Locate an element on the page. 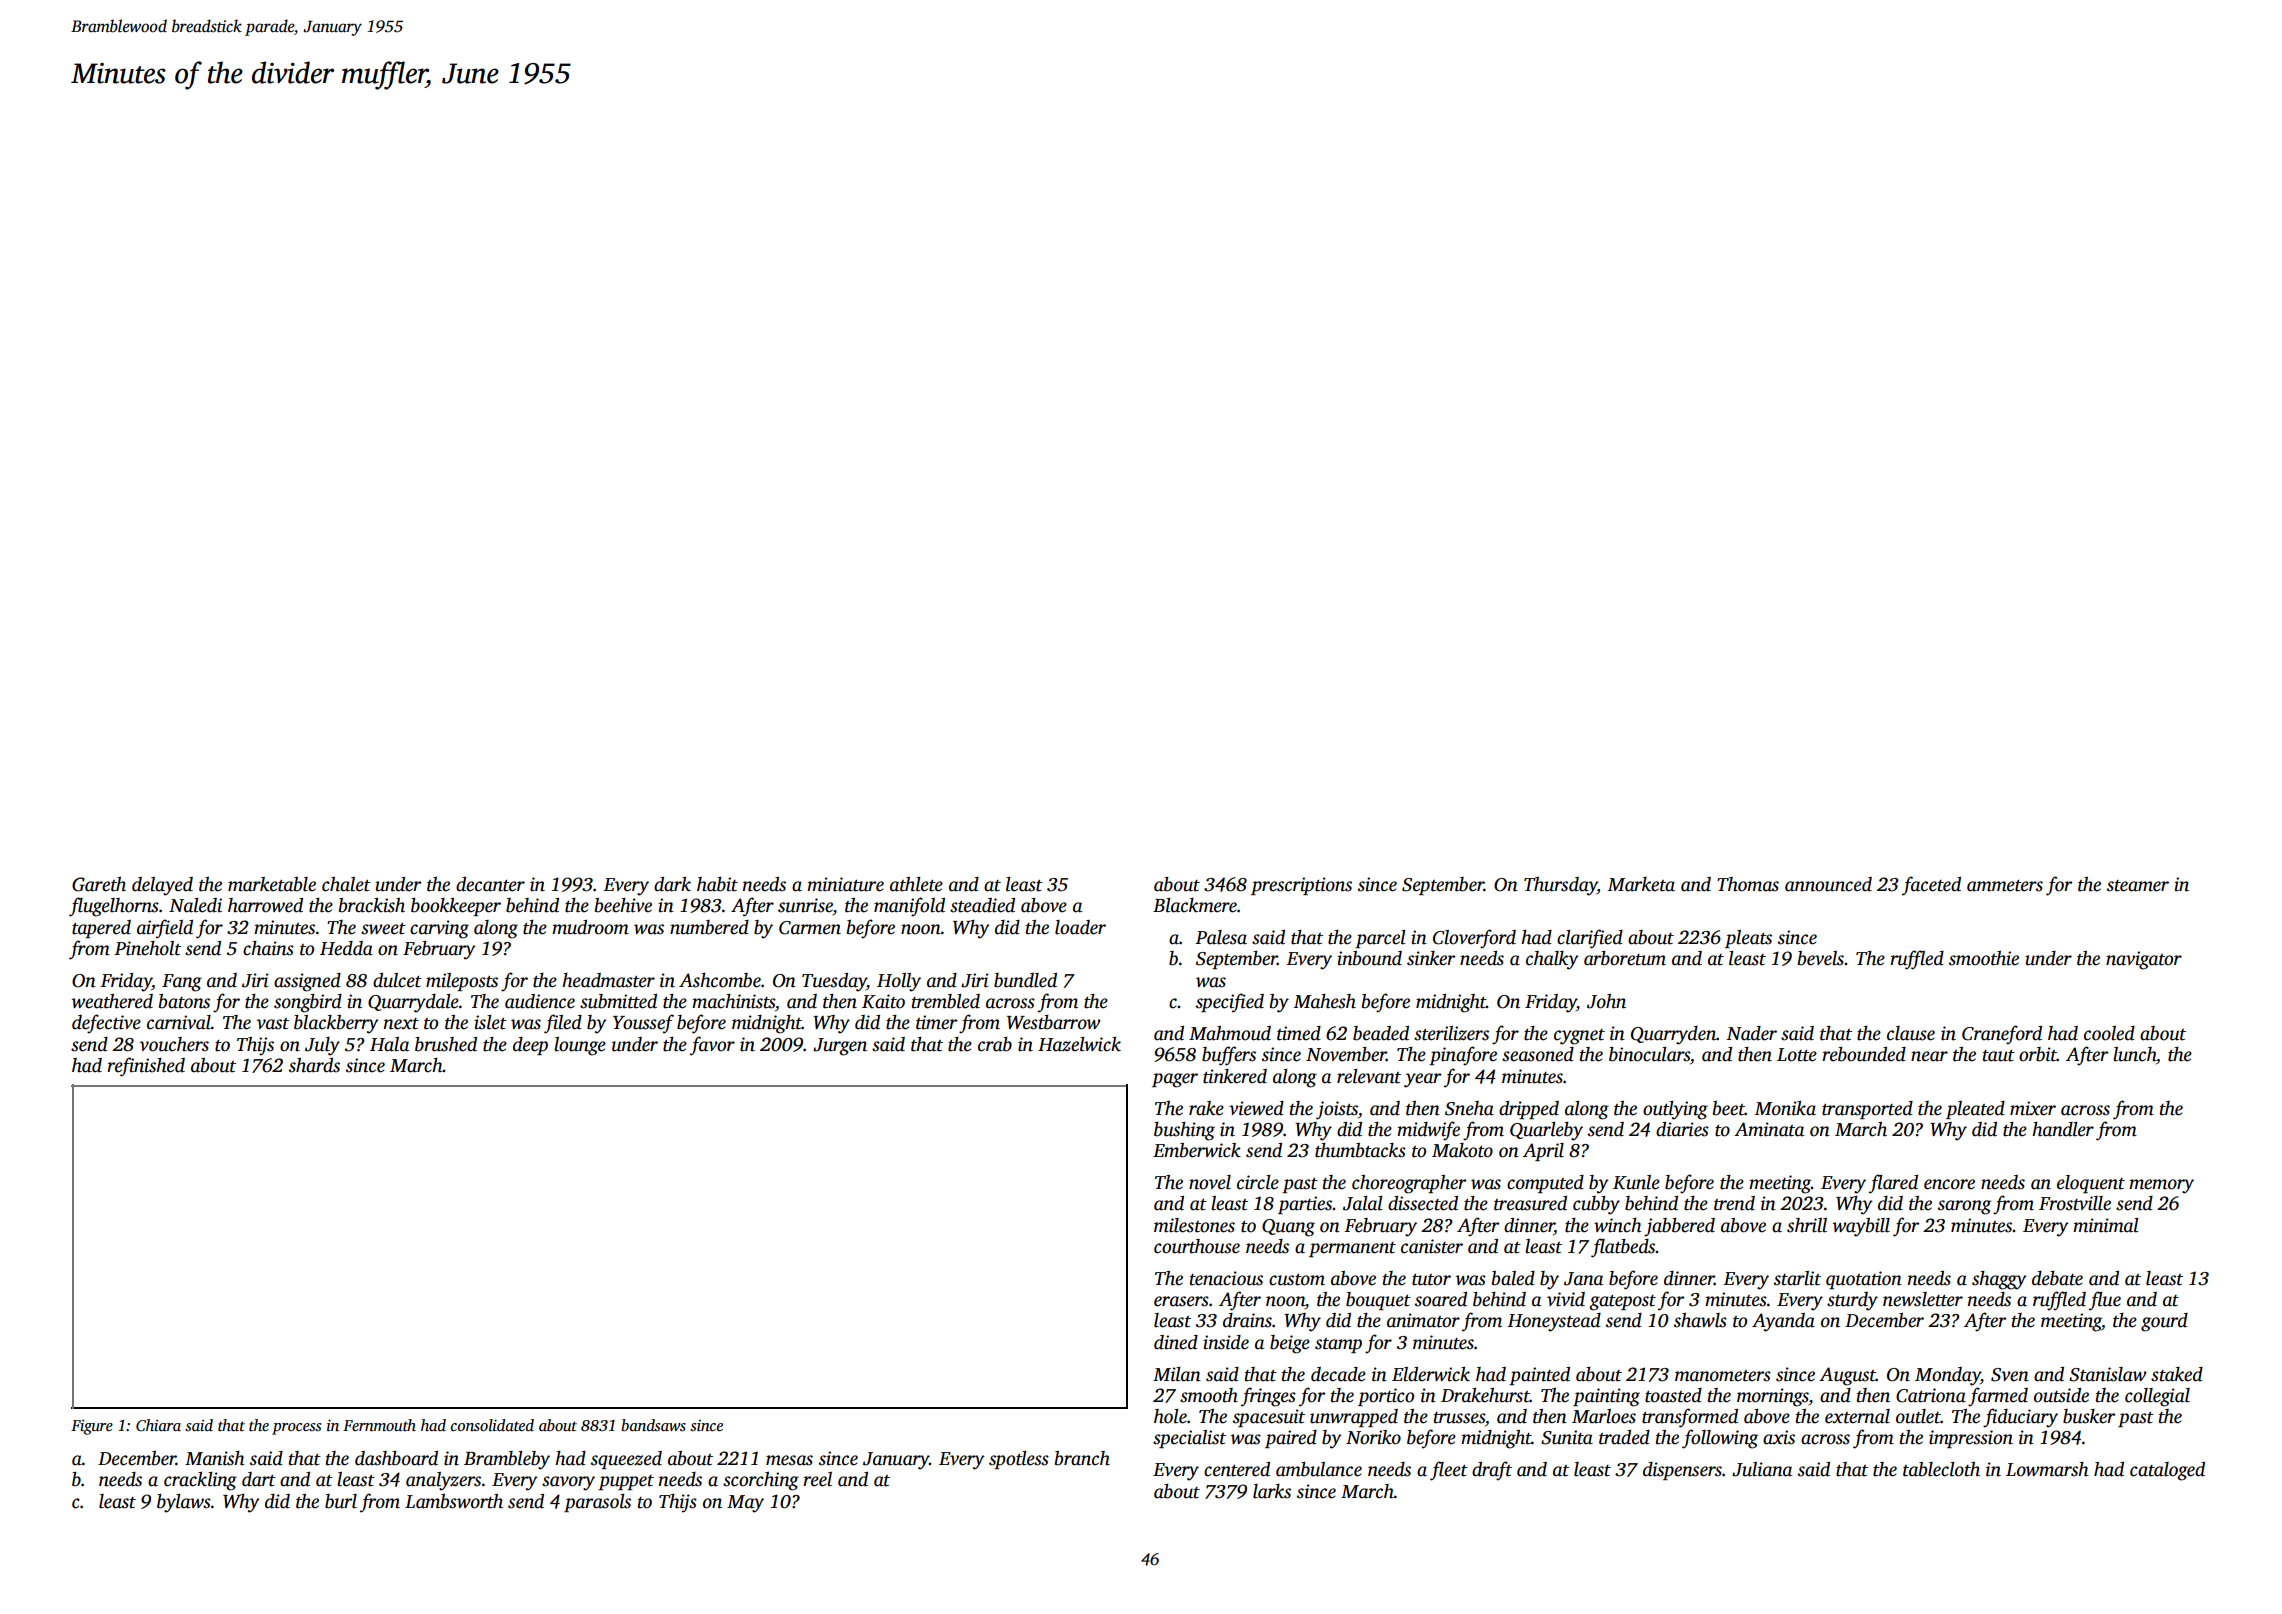 The image size is (2282, 1614). Thursday is located at coordinates (1560, 886).
